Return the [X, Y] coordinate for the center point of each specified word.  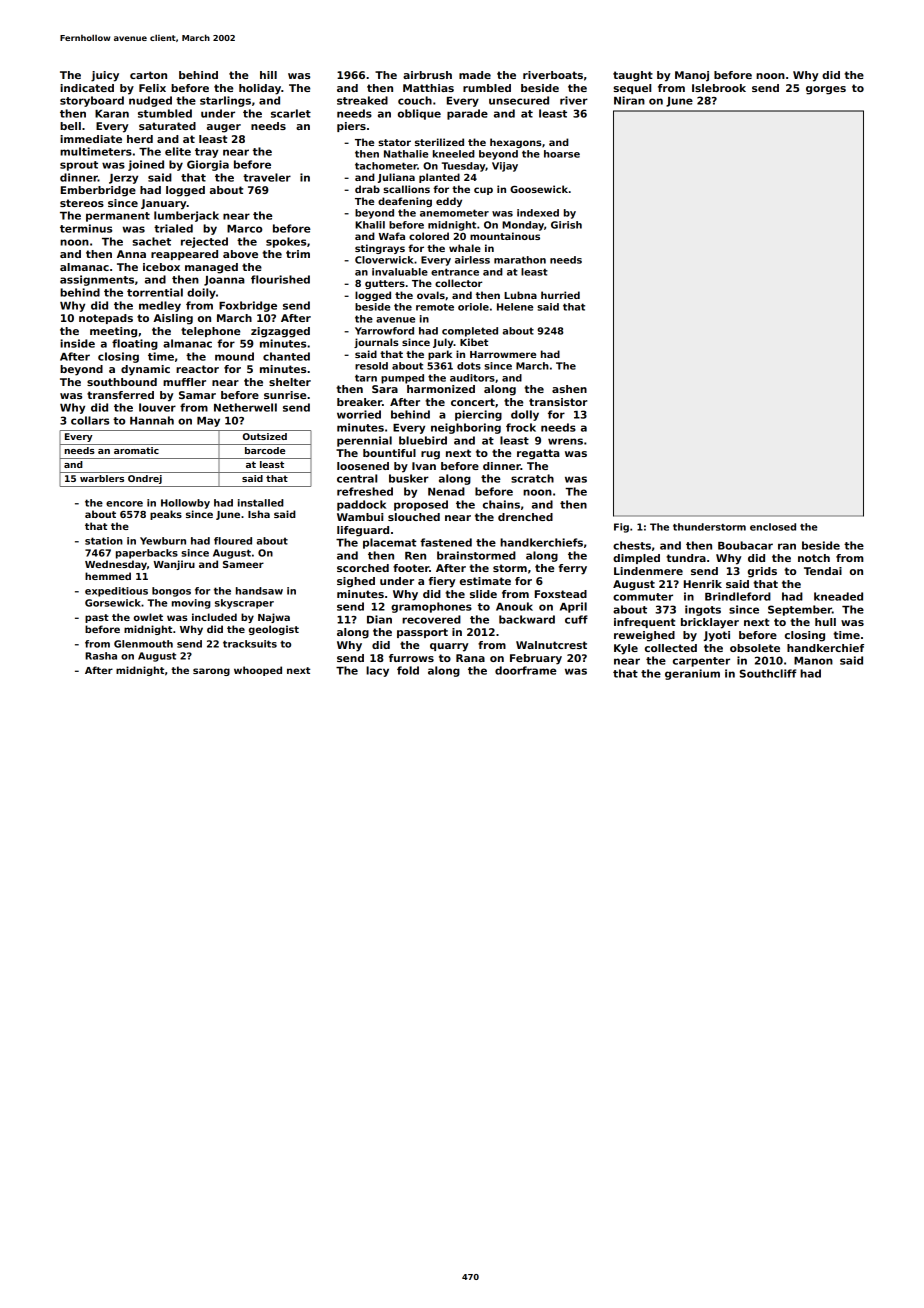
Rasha [101, 656]
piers [351, 127]
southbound [122, 382]
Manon [813, 661]
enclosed [773, 527]
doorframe [526, 670]
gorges [826, 90]
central [357, 478]
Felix [152, 88]
